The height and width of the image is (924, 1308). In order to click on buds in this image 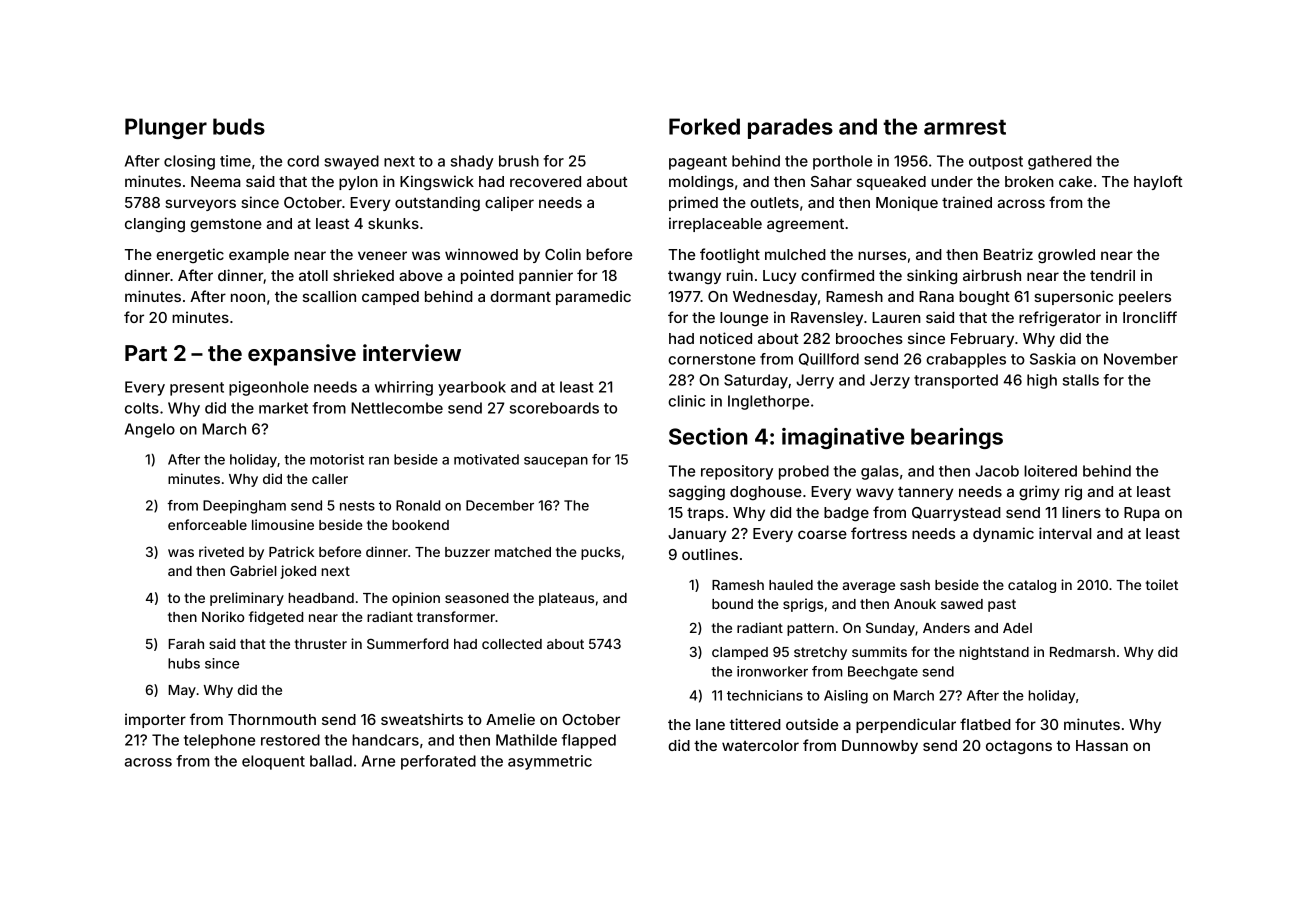, I will do `click(239, 126)`.
